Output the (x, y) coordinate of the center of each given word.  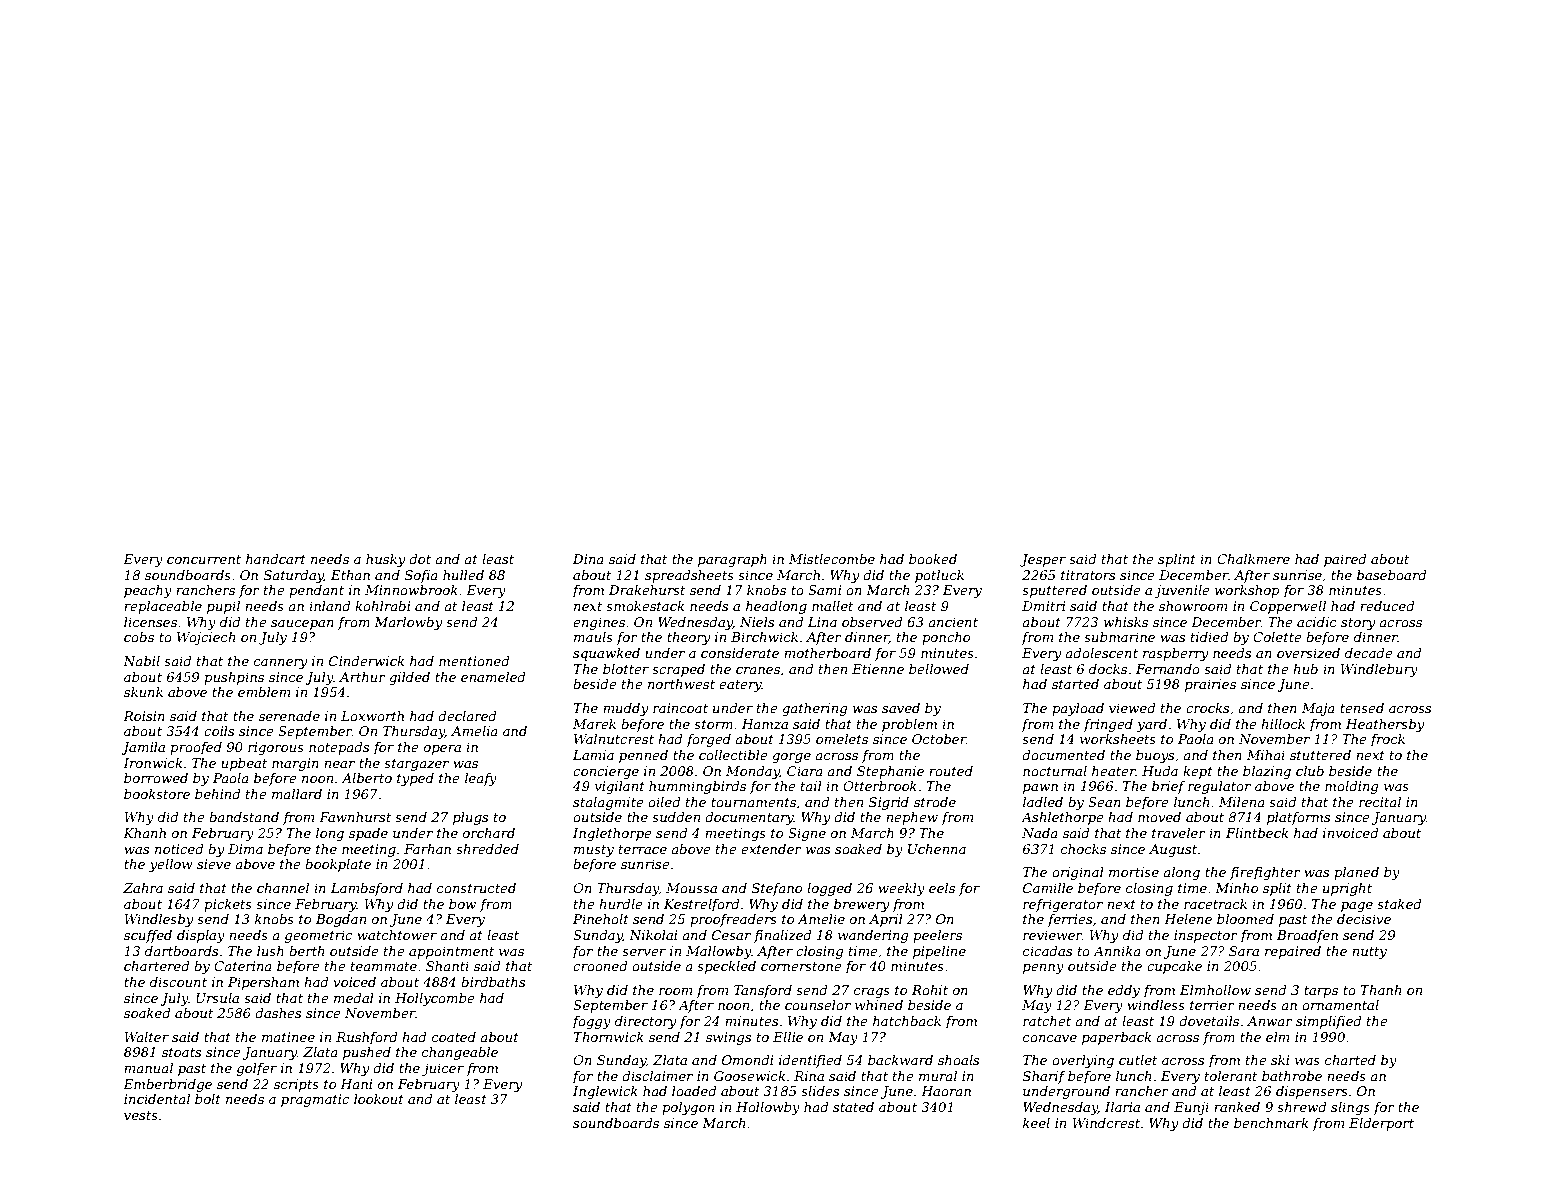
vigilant (620, 787)
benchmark (1271, 1123)
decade (1369, 653)
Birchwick (764, 637)
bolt (208, 1099)
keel (1036, 1123)
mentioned (474, 661)
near (339, 764)
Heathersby (1385, 725)
